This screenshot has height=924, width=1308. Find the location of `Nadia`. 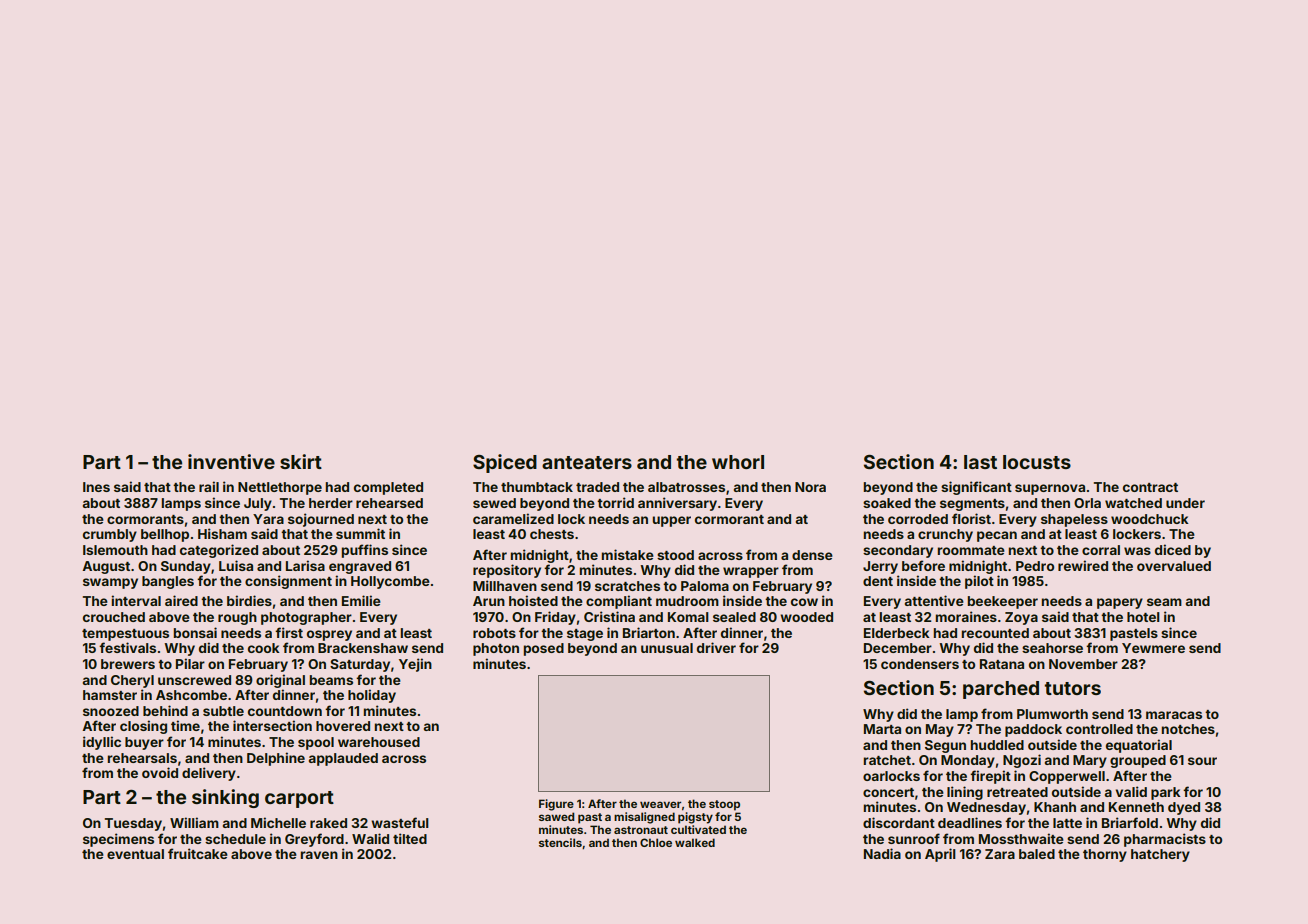

Nadia is located at coordinates (882, 853).
